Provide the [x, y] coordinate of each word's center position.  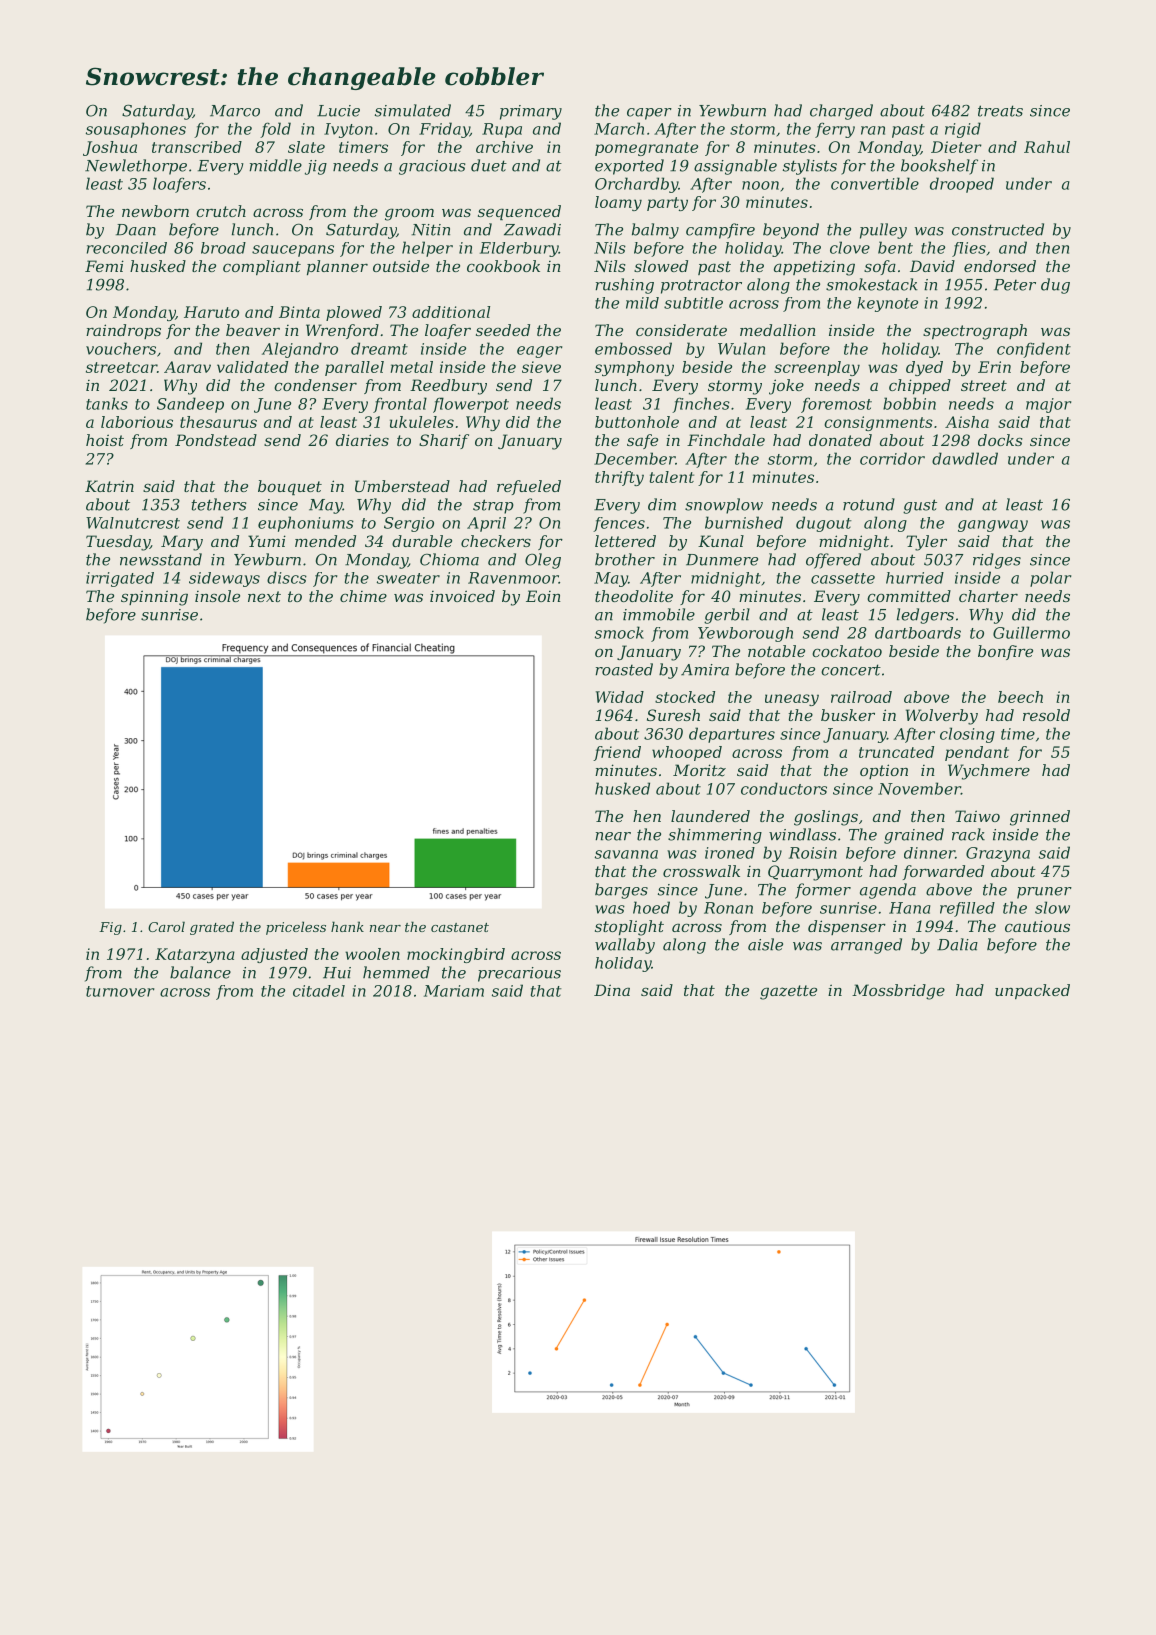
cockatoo [847, 651]
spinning [154, 598]
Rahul [1047, 147]
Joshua [110, 148]
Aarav [187, 367]
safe [642, 441]
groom [409, 214]
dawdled [965, 458]
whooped [687, 753]
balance [200, 972]
